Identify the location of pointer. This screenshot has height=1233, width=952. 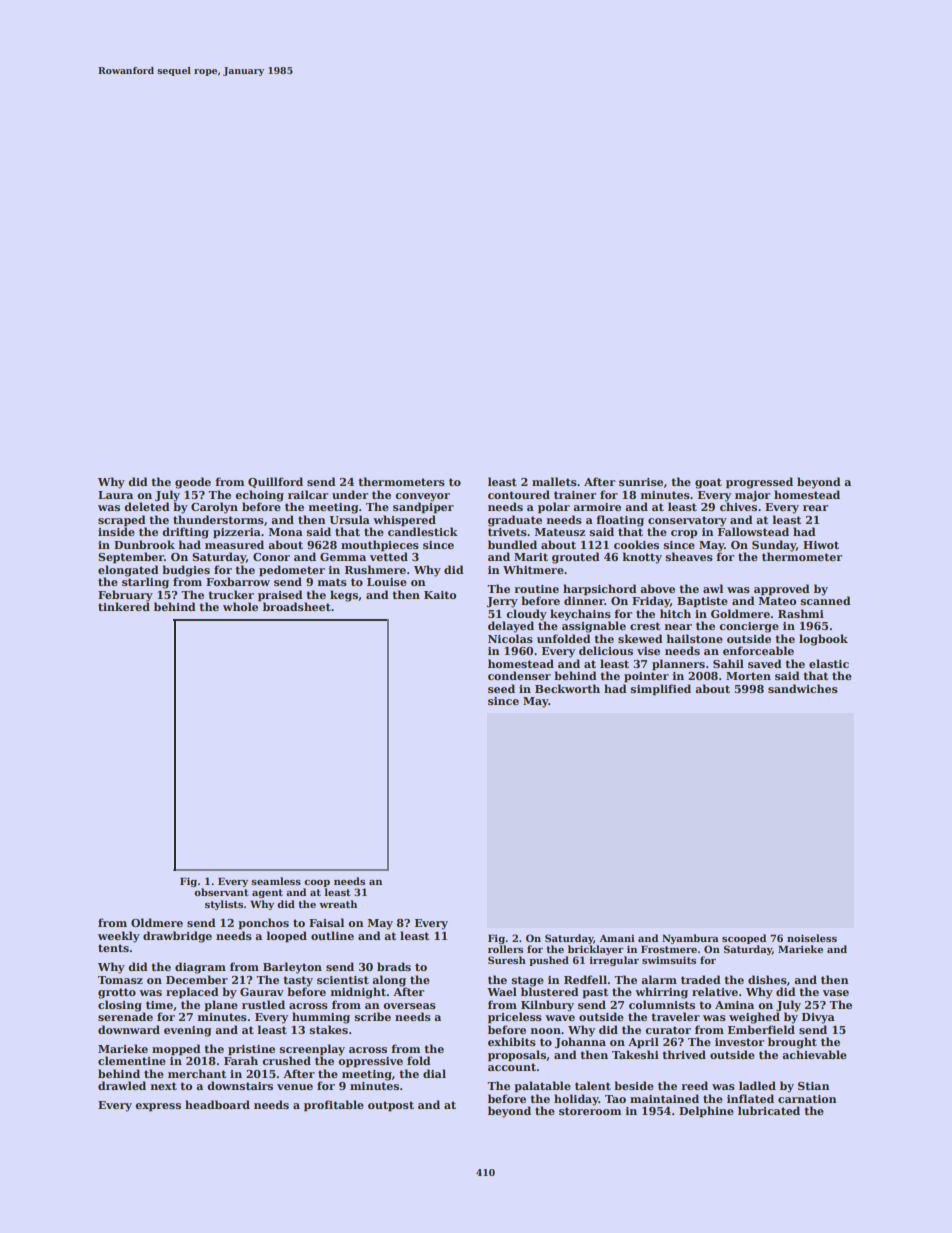
(646, 677).
